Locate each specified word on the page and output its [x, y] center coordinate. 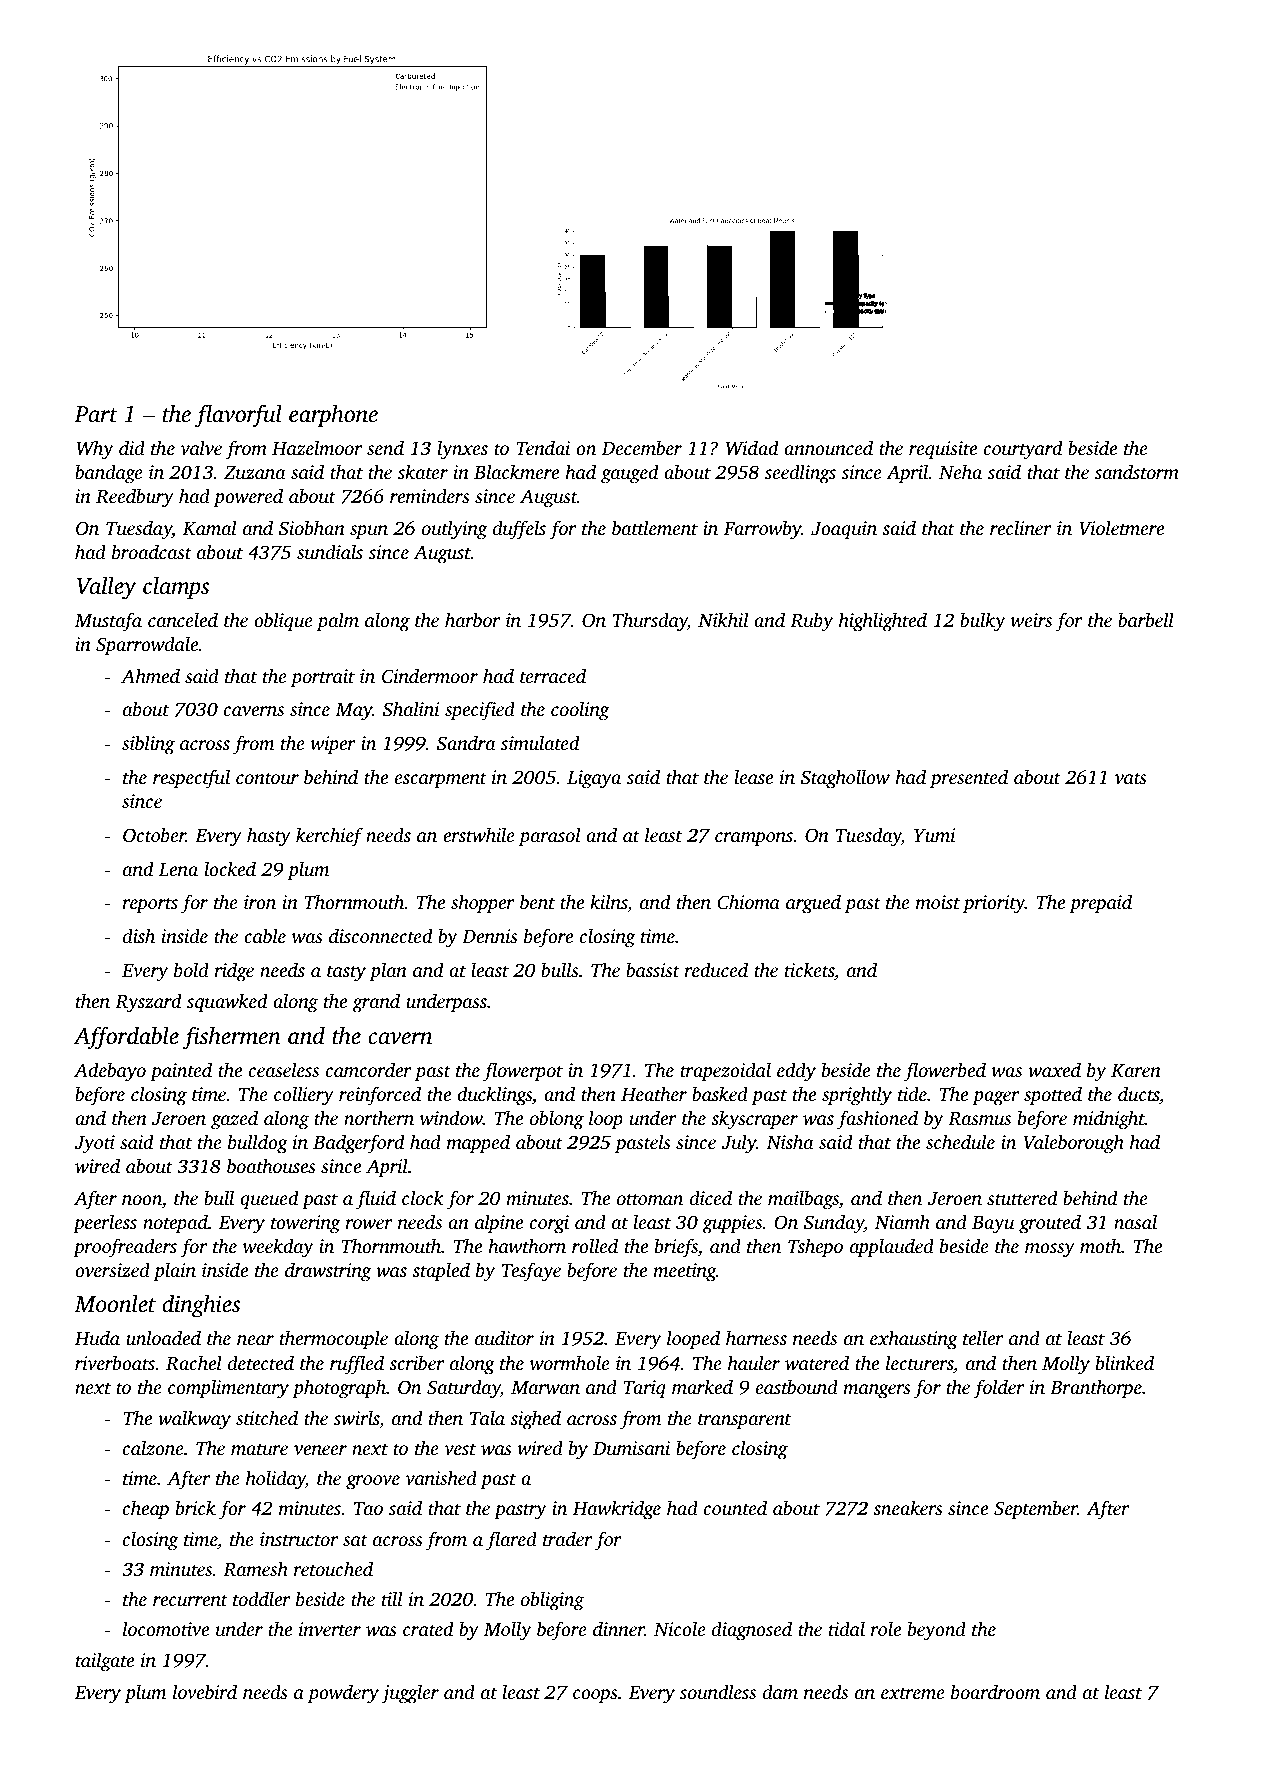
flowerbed [945, 1072]
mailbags [803, 1200]
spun [369, 532]
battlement [655, 527]
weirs [1031, 620]
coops [595, 1696]
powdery [343, 1694]
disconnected [380, 935]
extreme [913, 1693]
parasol [549, 837]
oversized [112, 1269]
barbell [1146, 619]
